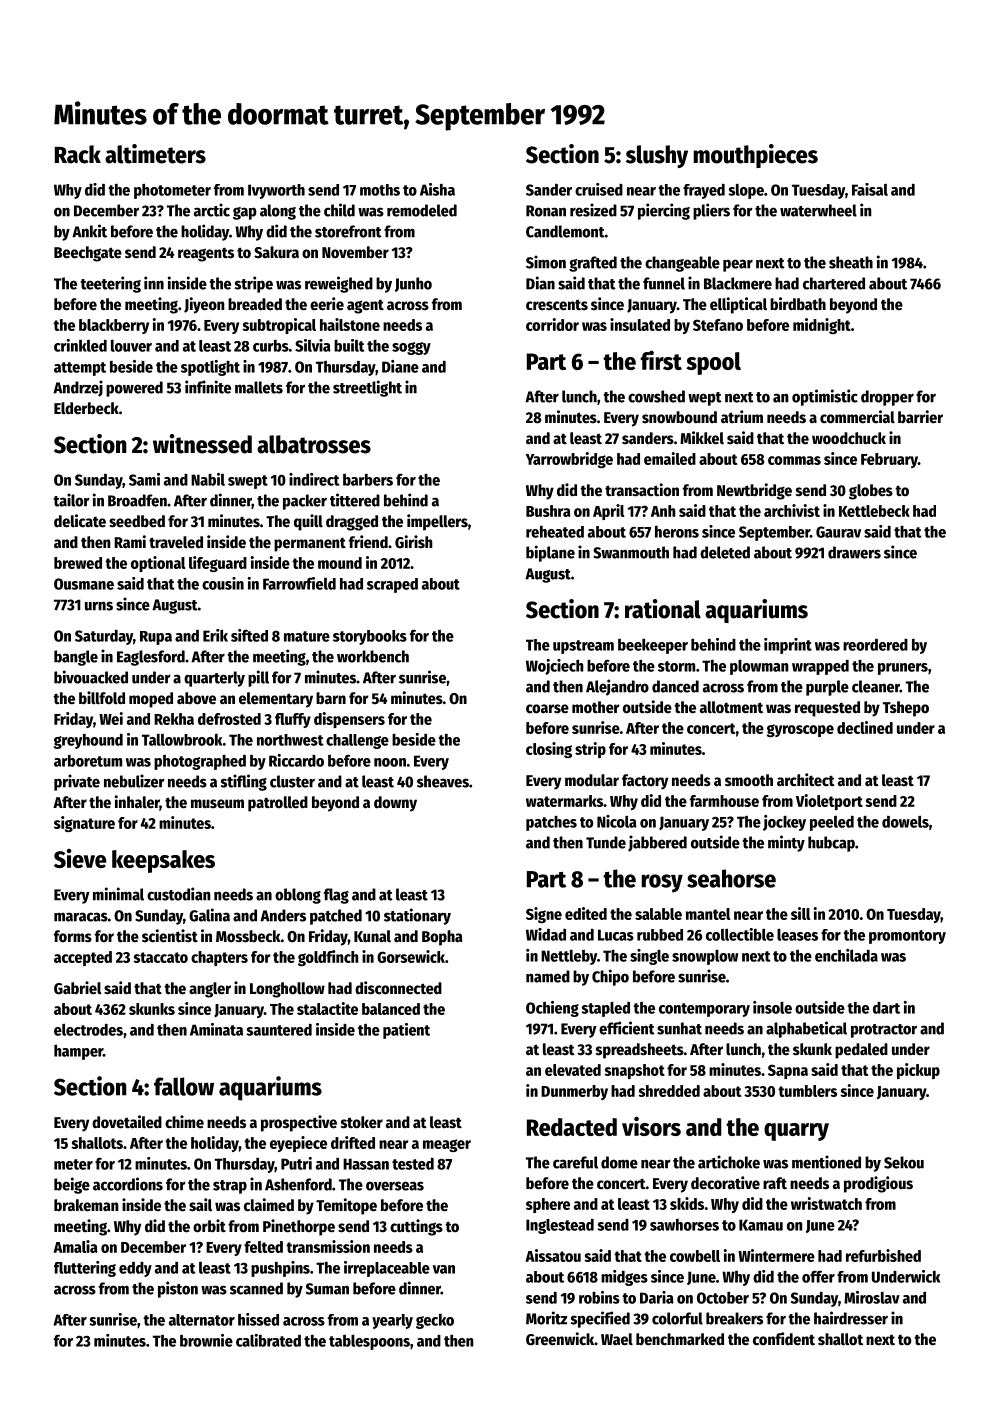 This image has width=1000, height=1420. Describe the element at coordinates (268, 1340) in the image. I see `calibrated` at that location.
